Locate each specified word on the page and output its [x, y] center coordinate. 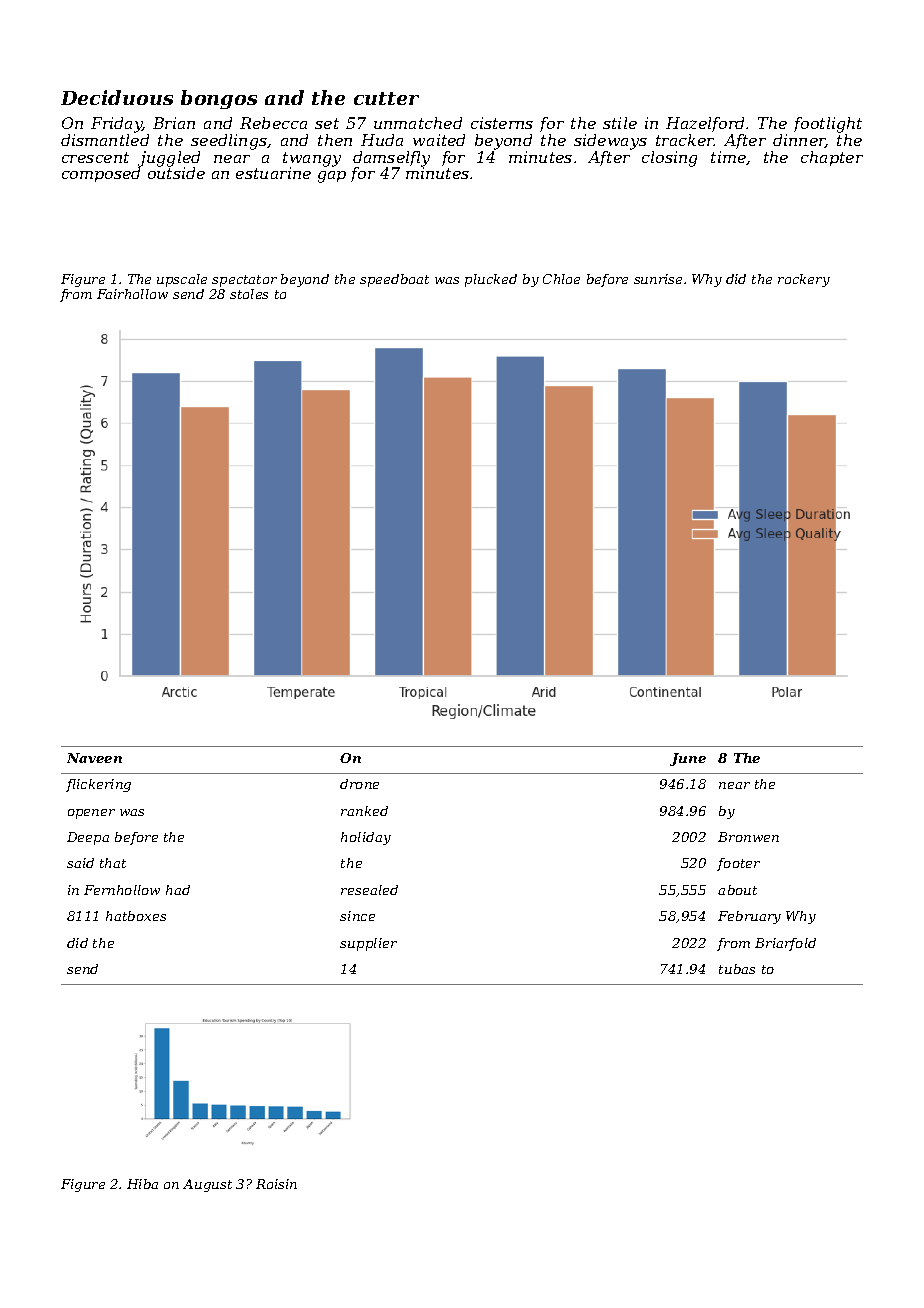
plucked [491, 280]
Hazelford [705, 124]
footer [738, 864]
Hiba [142, 1184]
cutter [386, 98]
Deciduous [117, 97]
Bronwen [748, 837]
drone [359, 784]
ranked [364, 811]
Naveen [94, 758]
